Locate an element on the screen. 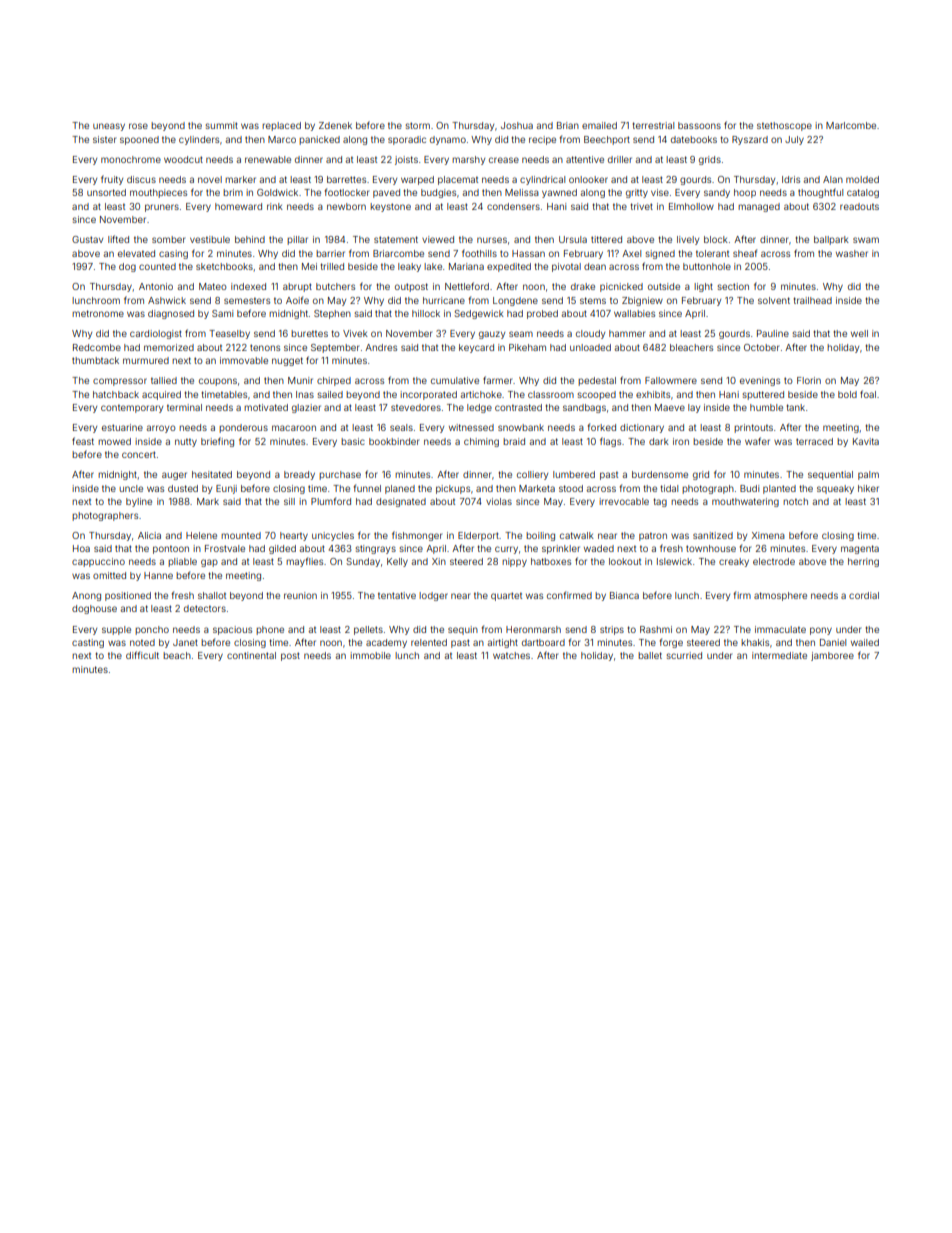 This screenshot has width=952, height=1233. cumulative is located at coordinates (455, 380).
